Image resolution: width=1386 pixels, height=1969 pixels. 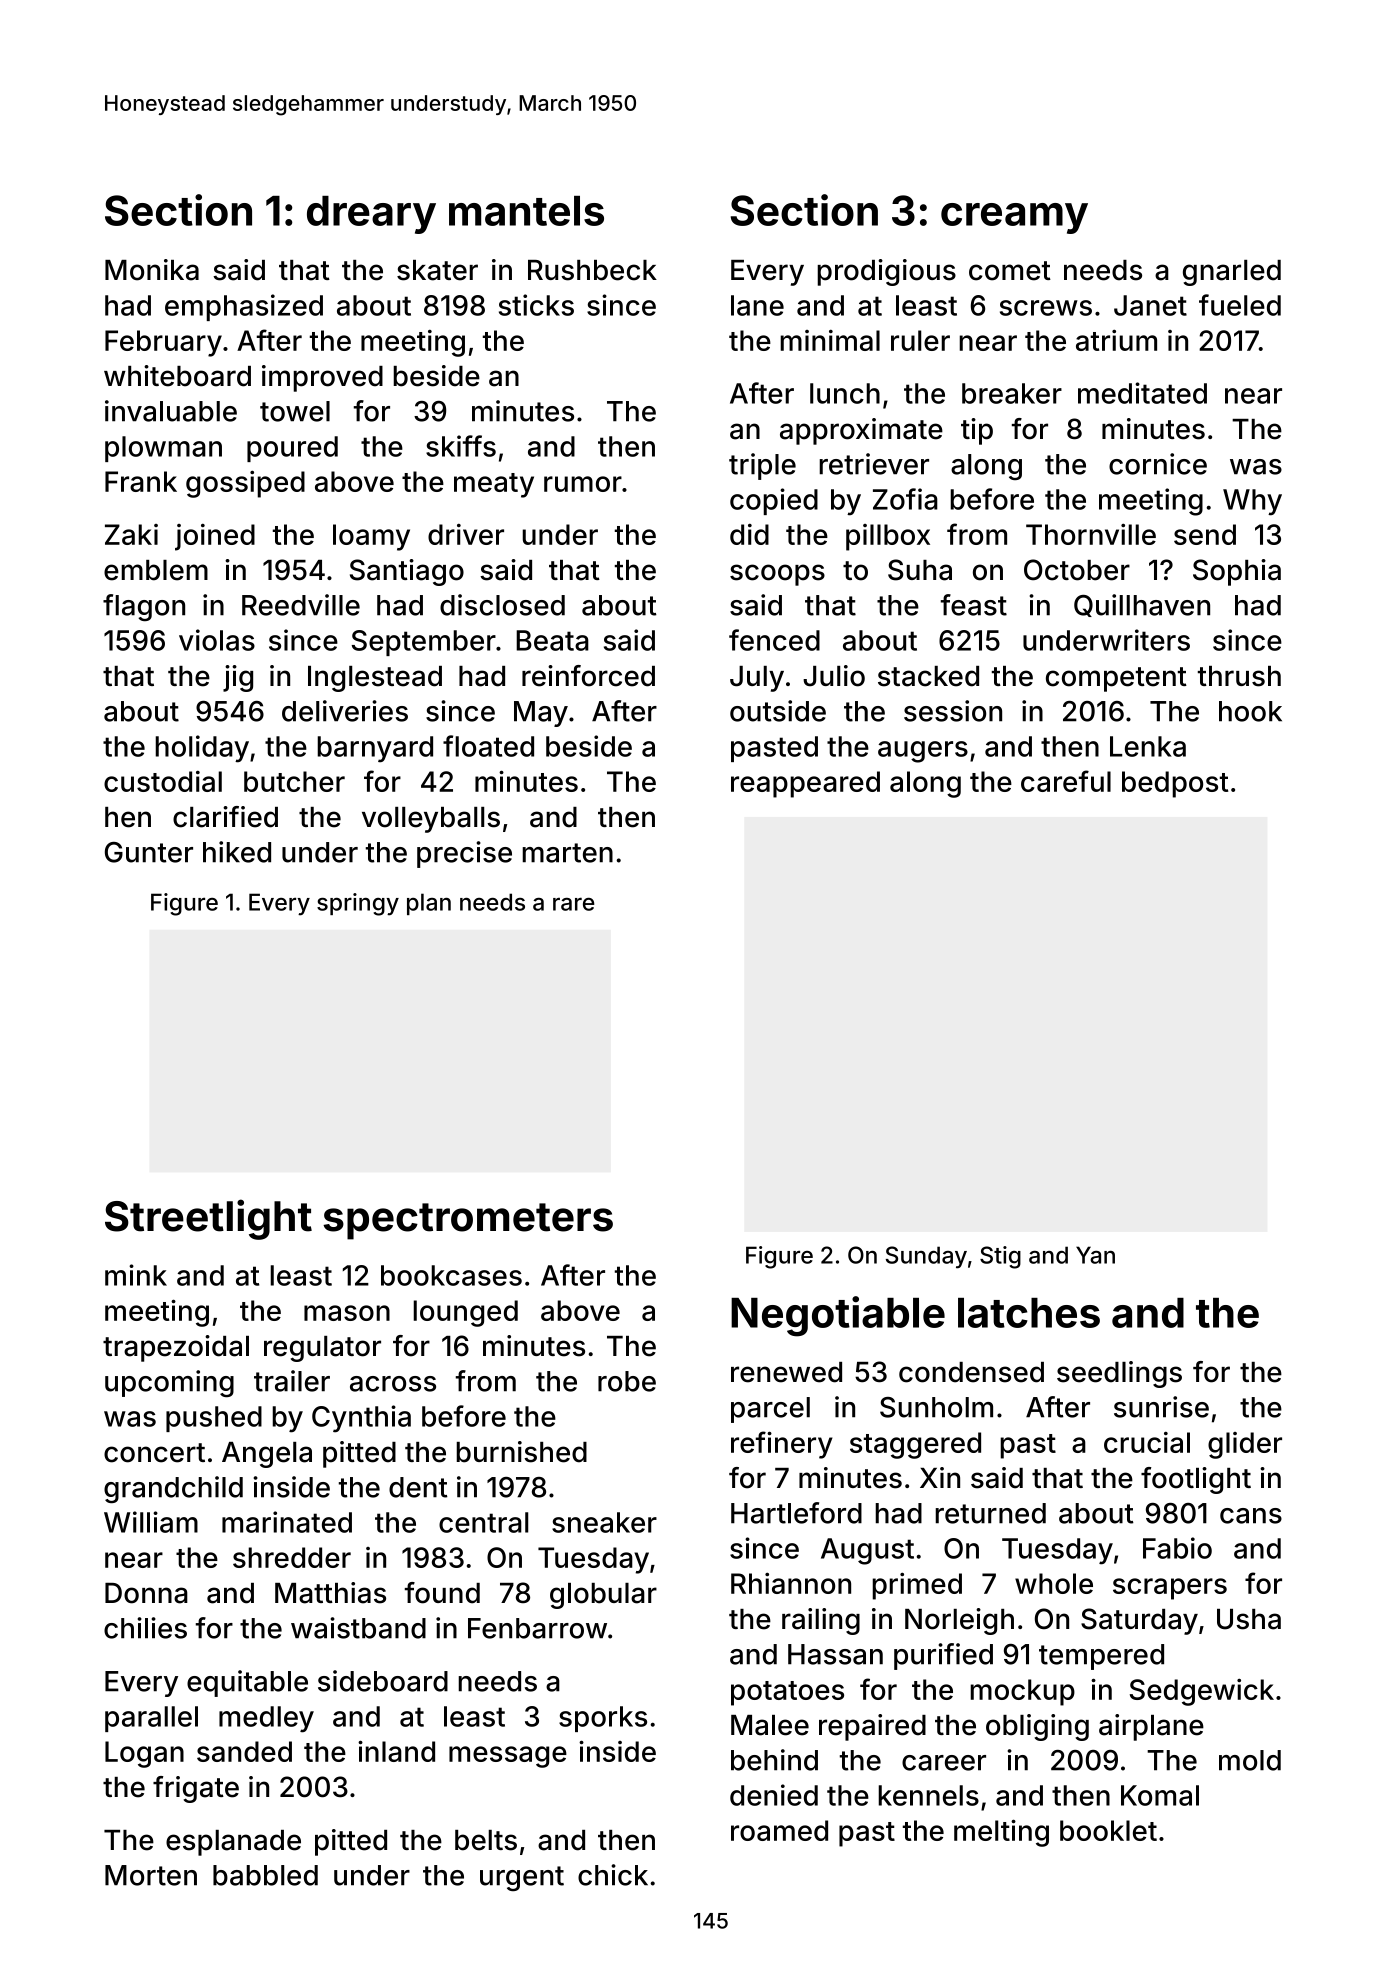 What do you see at coordinates (886, 272) in the document?
I see `prodigious` at bounding box center [886, 272].
